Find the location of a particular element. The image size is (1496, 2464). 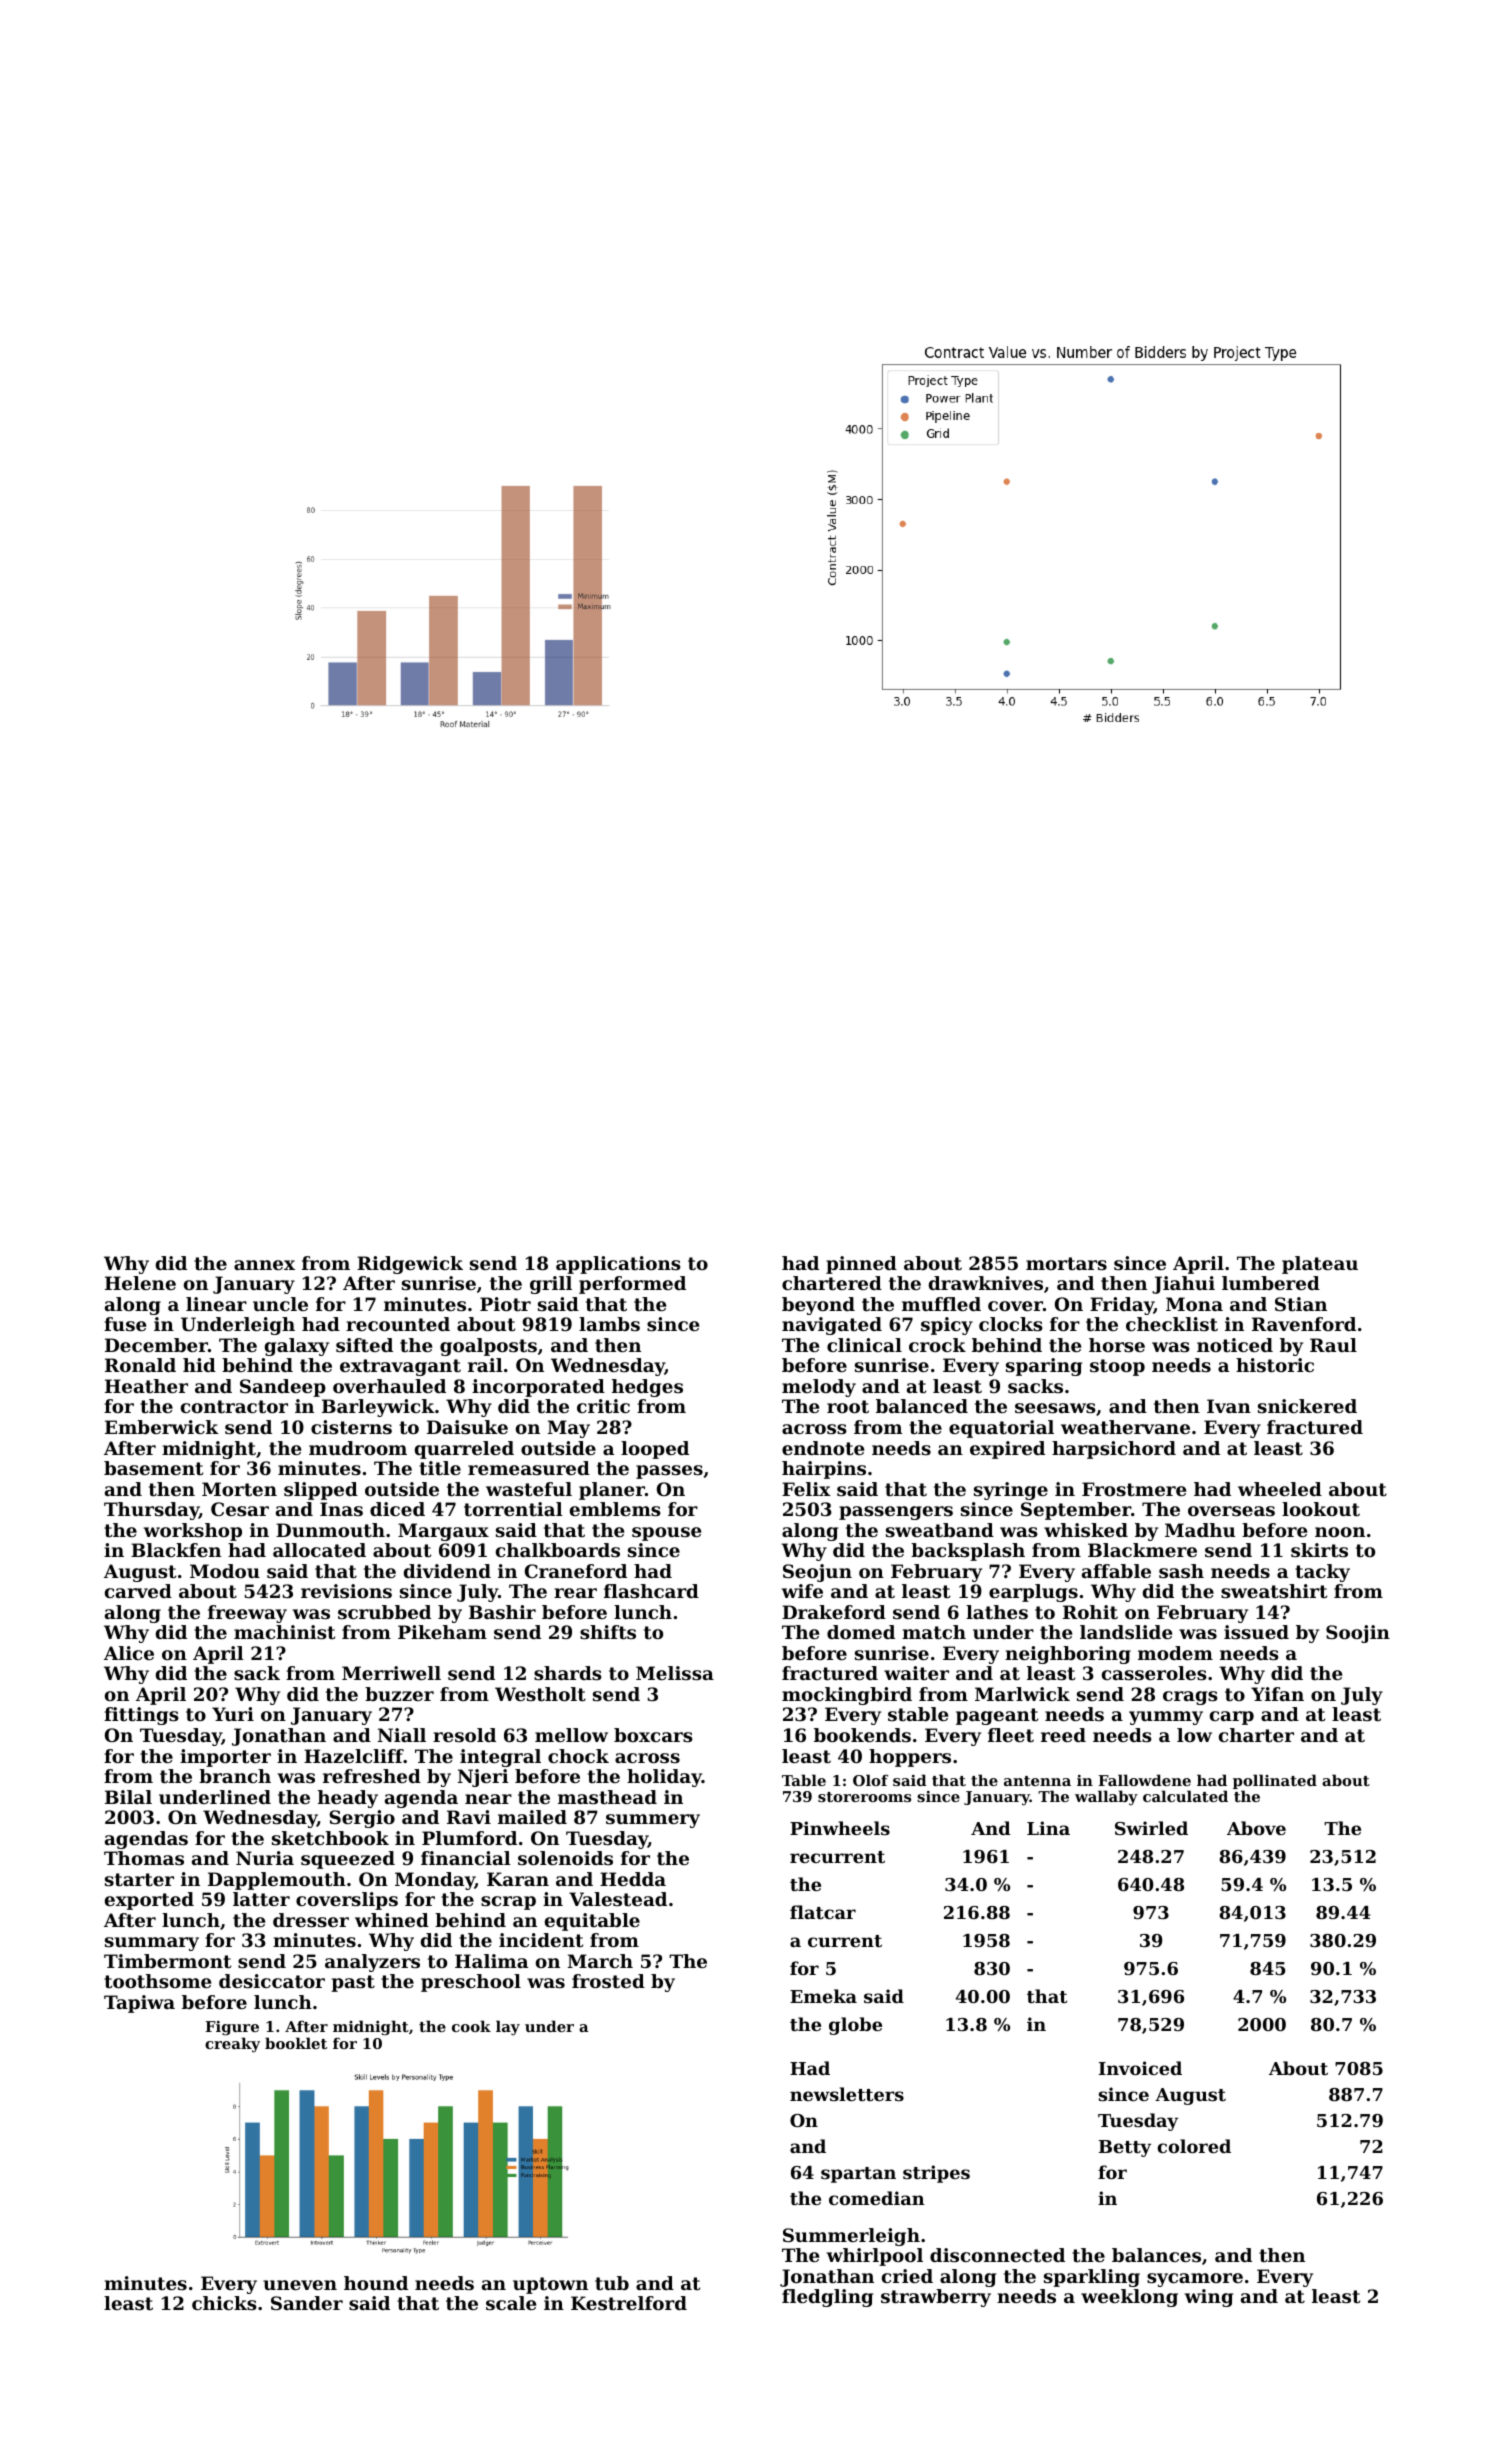

applications is located at coordinates (618, 1265).
